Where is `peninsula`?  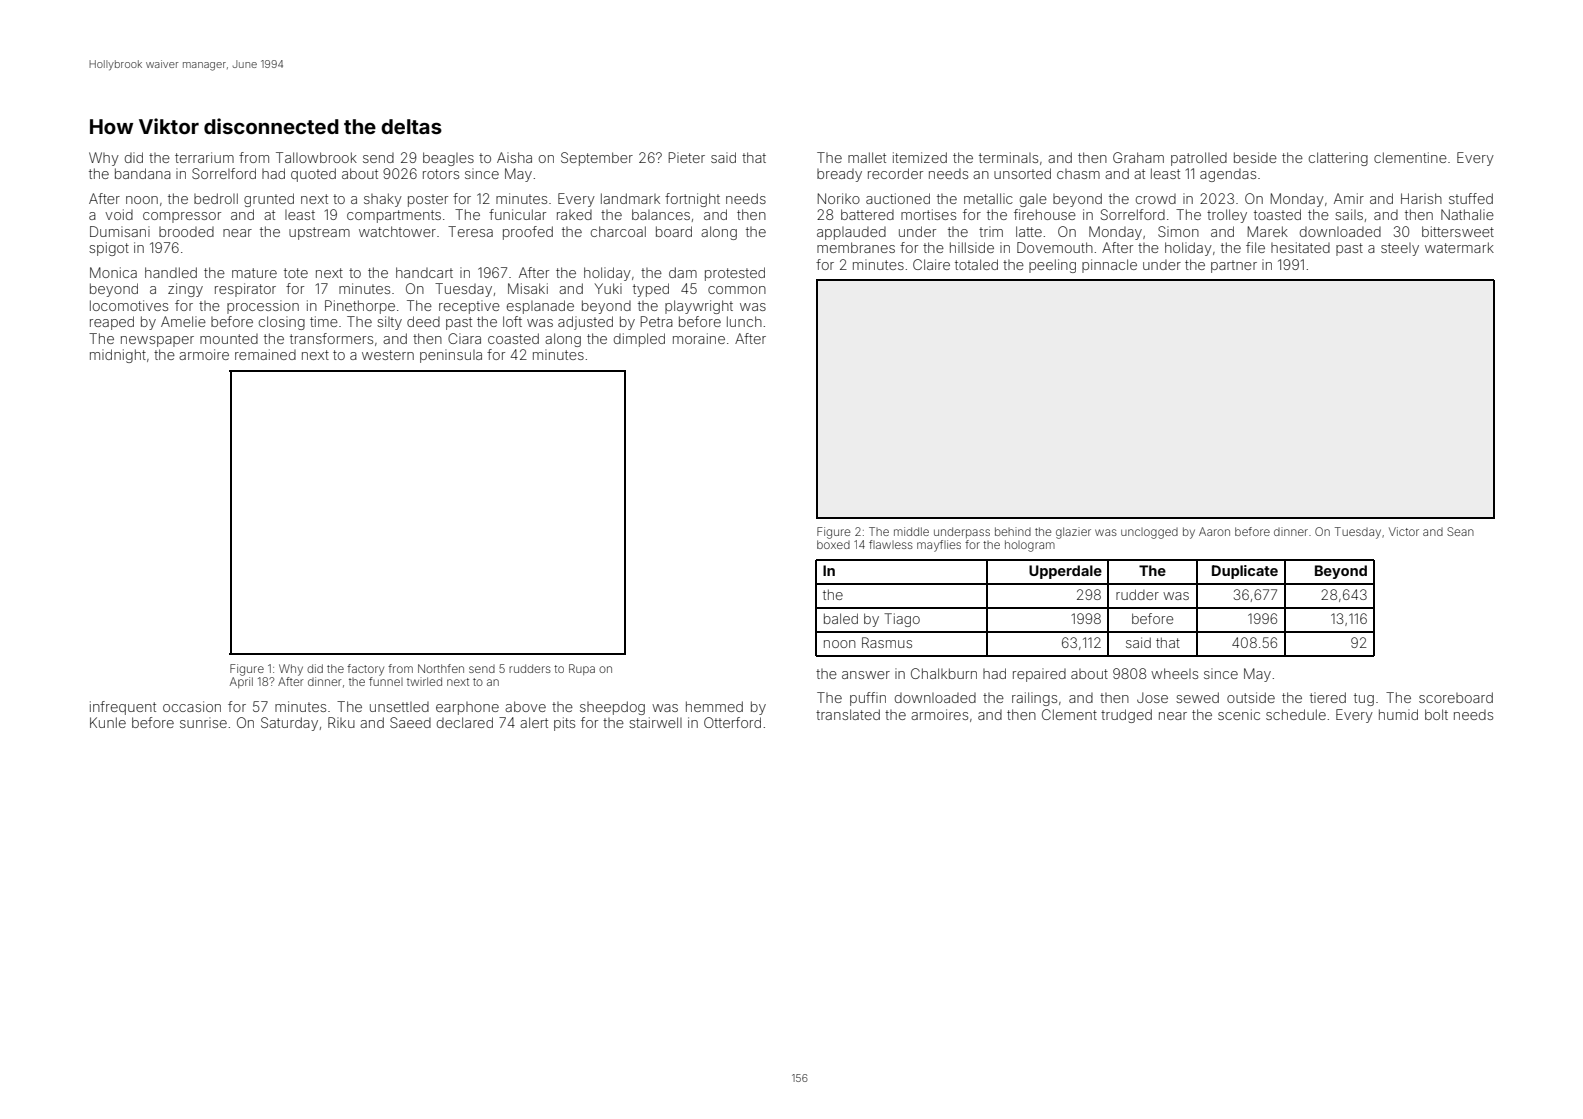 peninsula is located at coordinates (451, 356).
